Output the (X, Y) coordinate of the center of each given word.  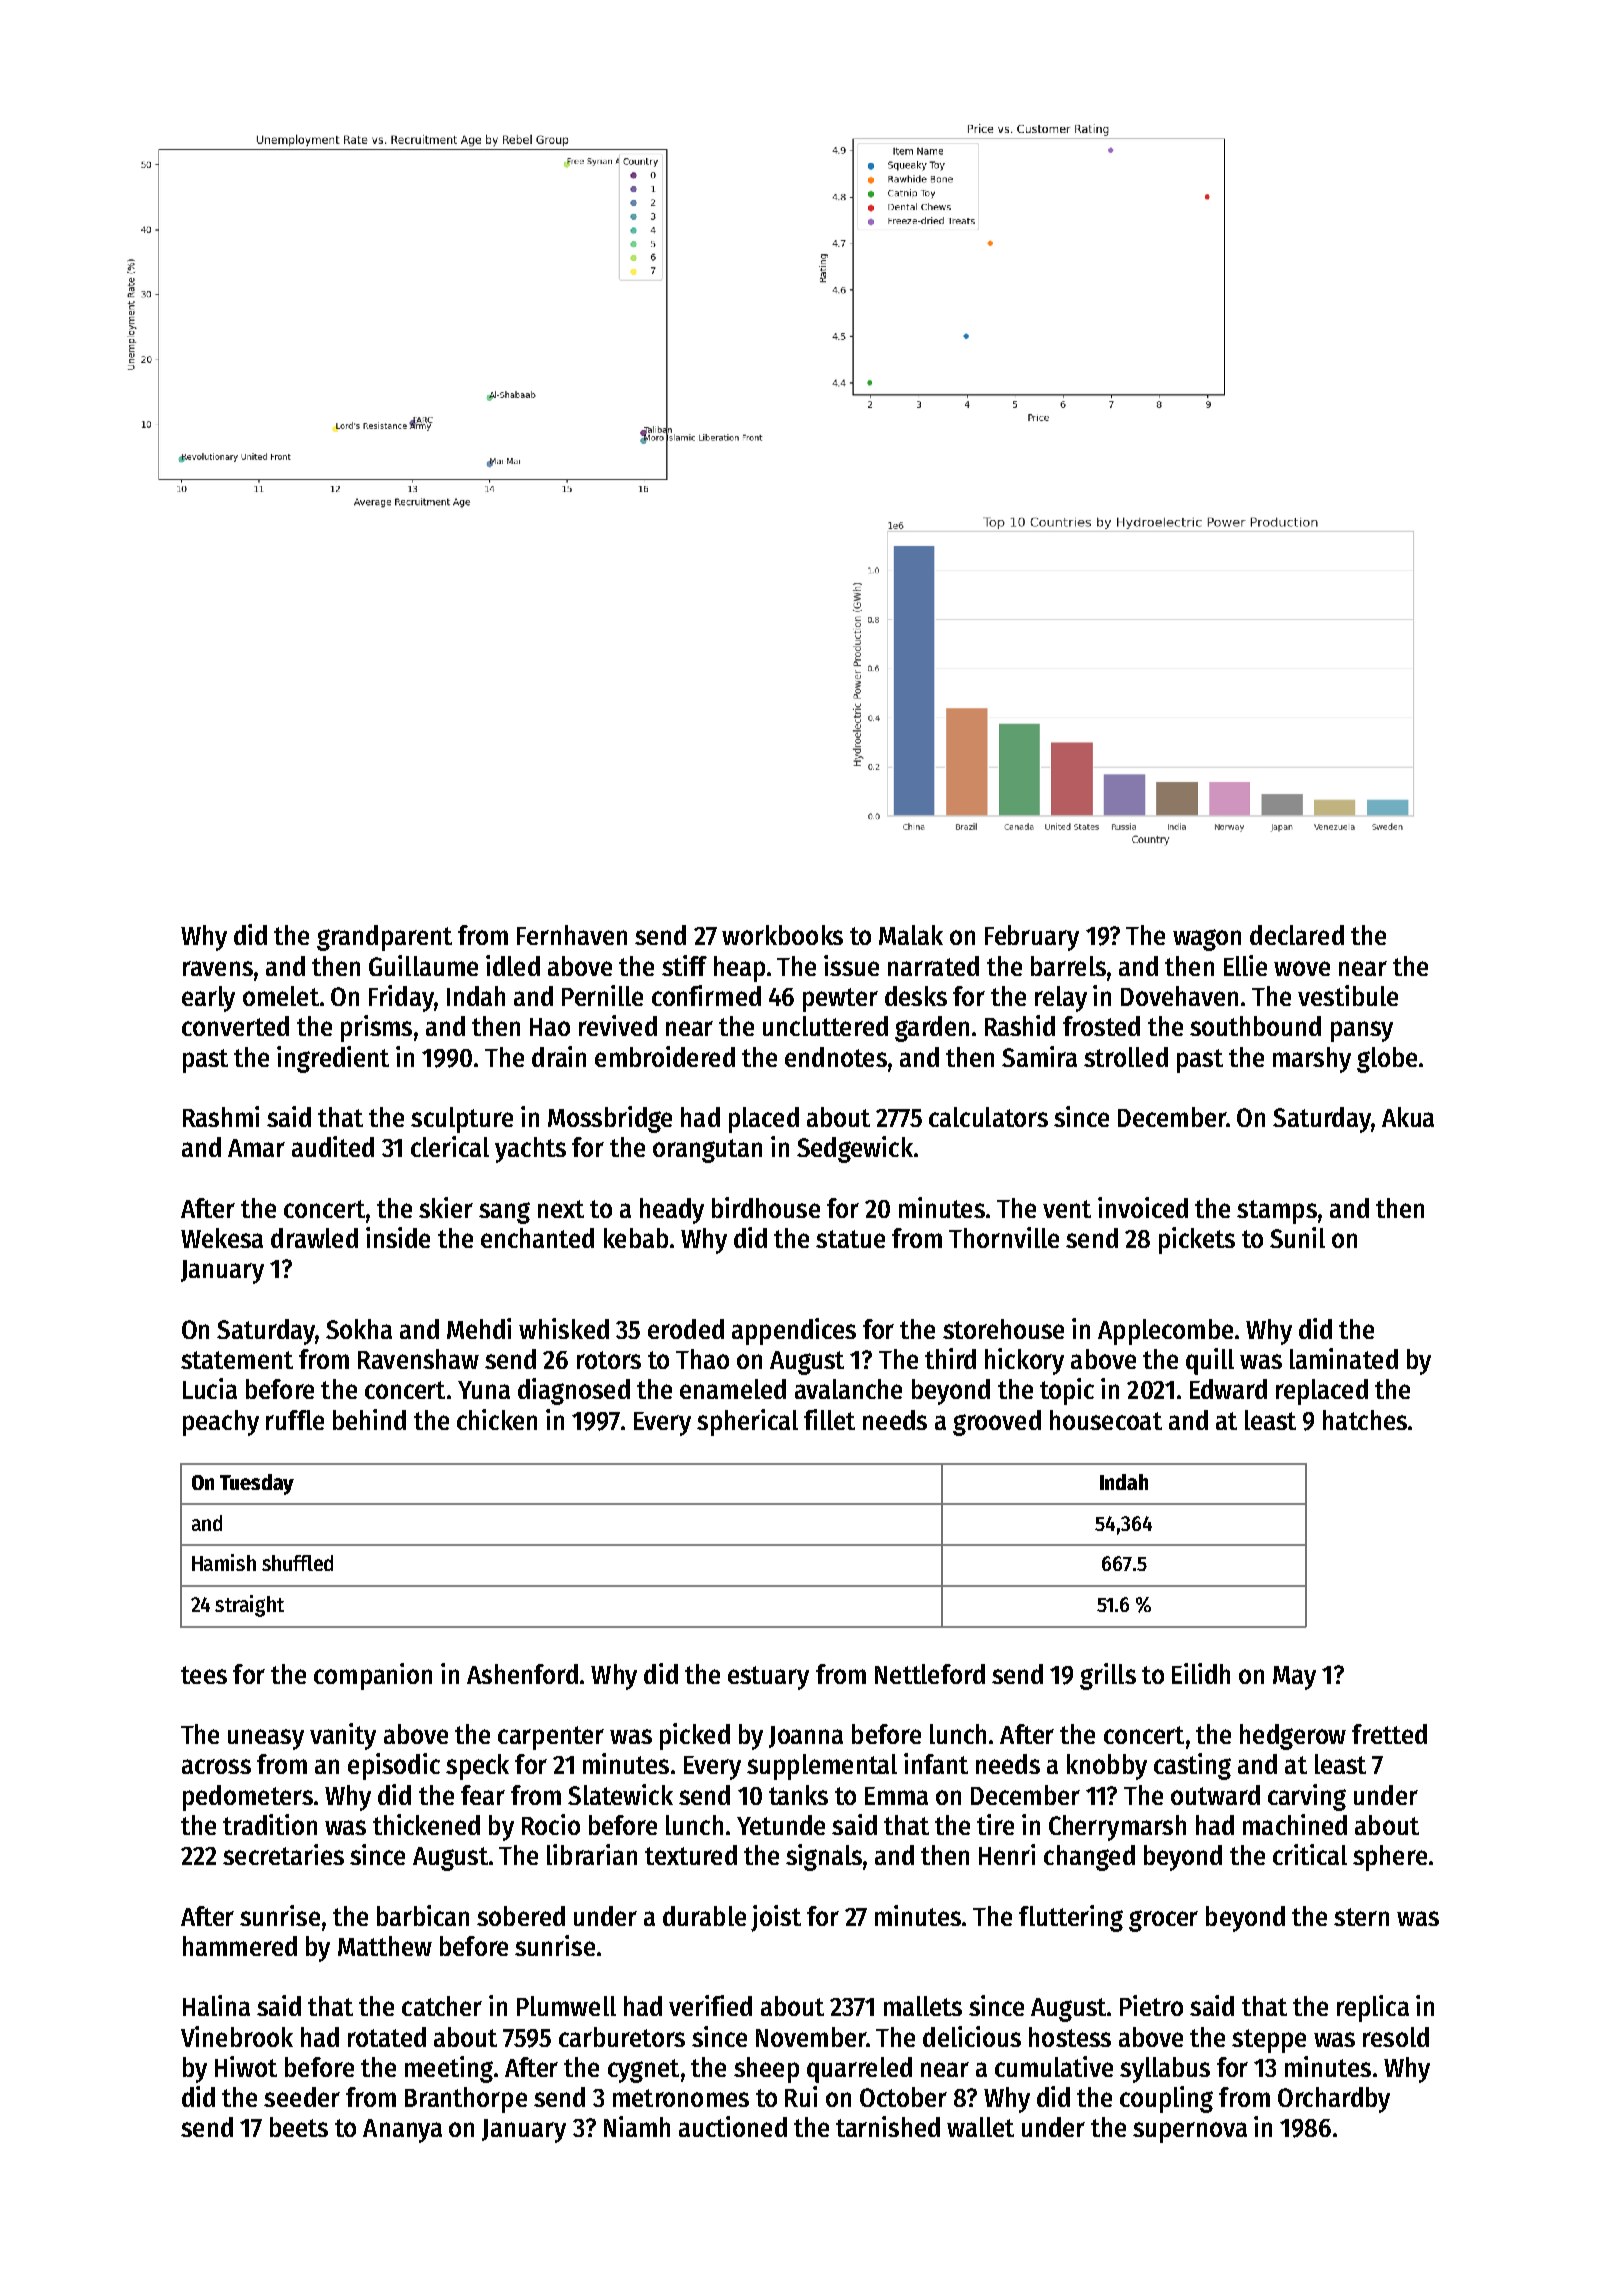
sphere (1390, 1858)
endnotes (836, 1057)
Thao (702, 1359)
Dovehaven (1179, 996)
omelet (281, 996)
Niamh (637, 2126)
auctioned (733, 2126)
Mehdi (479, 1328)
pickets (1197, 1240)
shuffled (297, 1563)
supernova (1190, 2132)
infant (936, 1763)
